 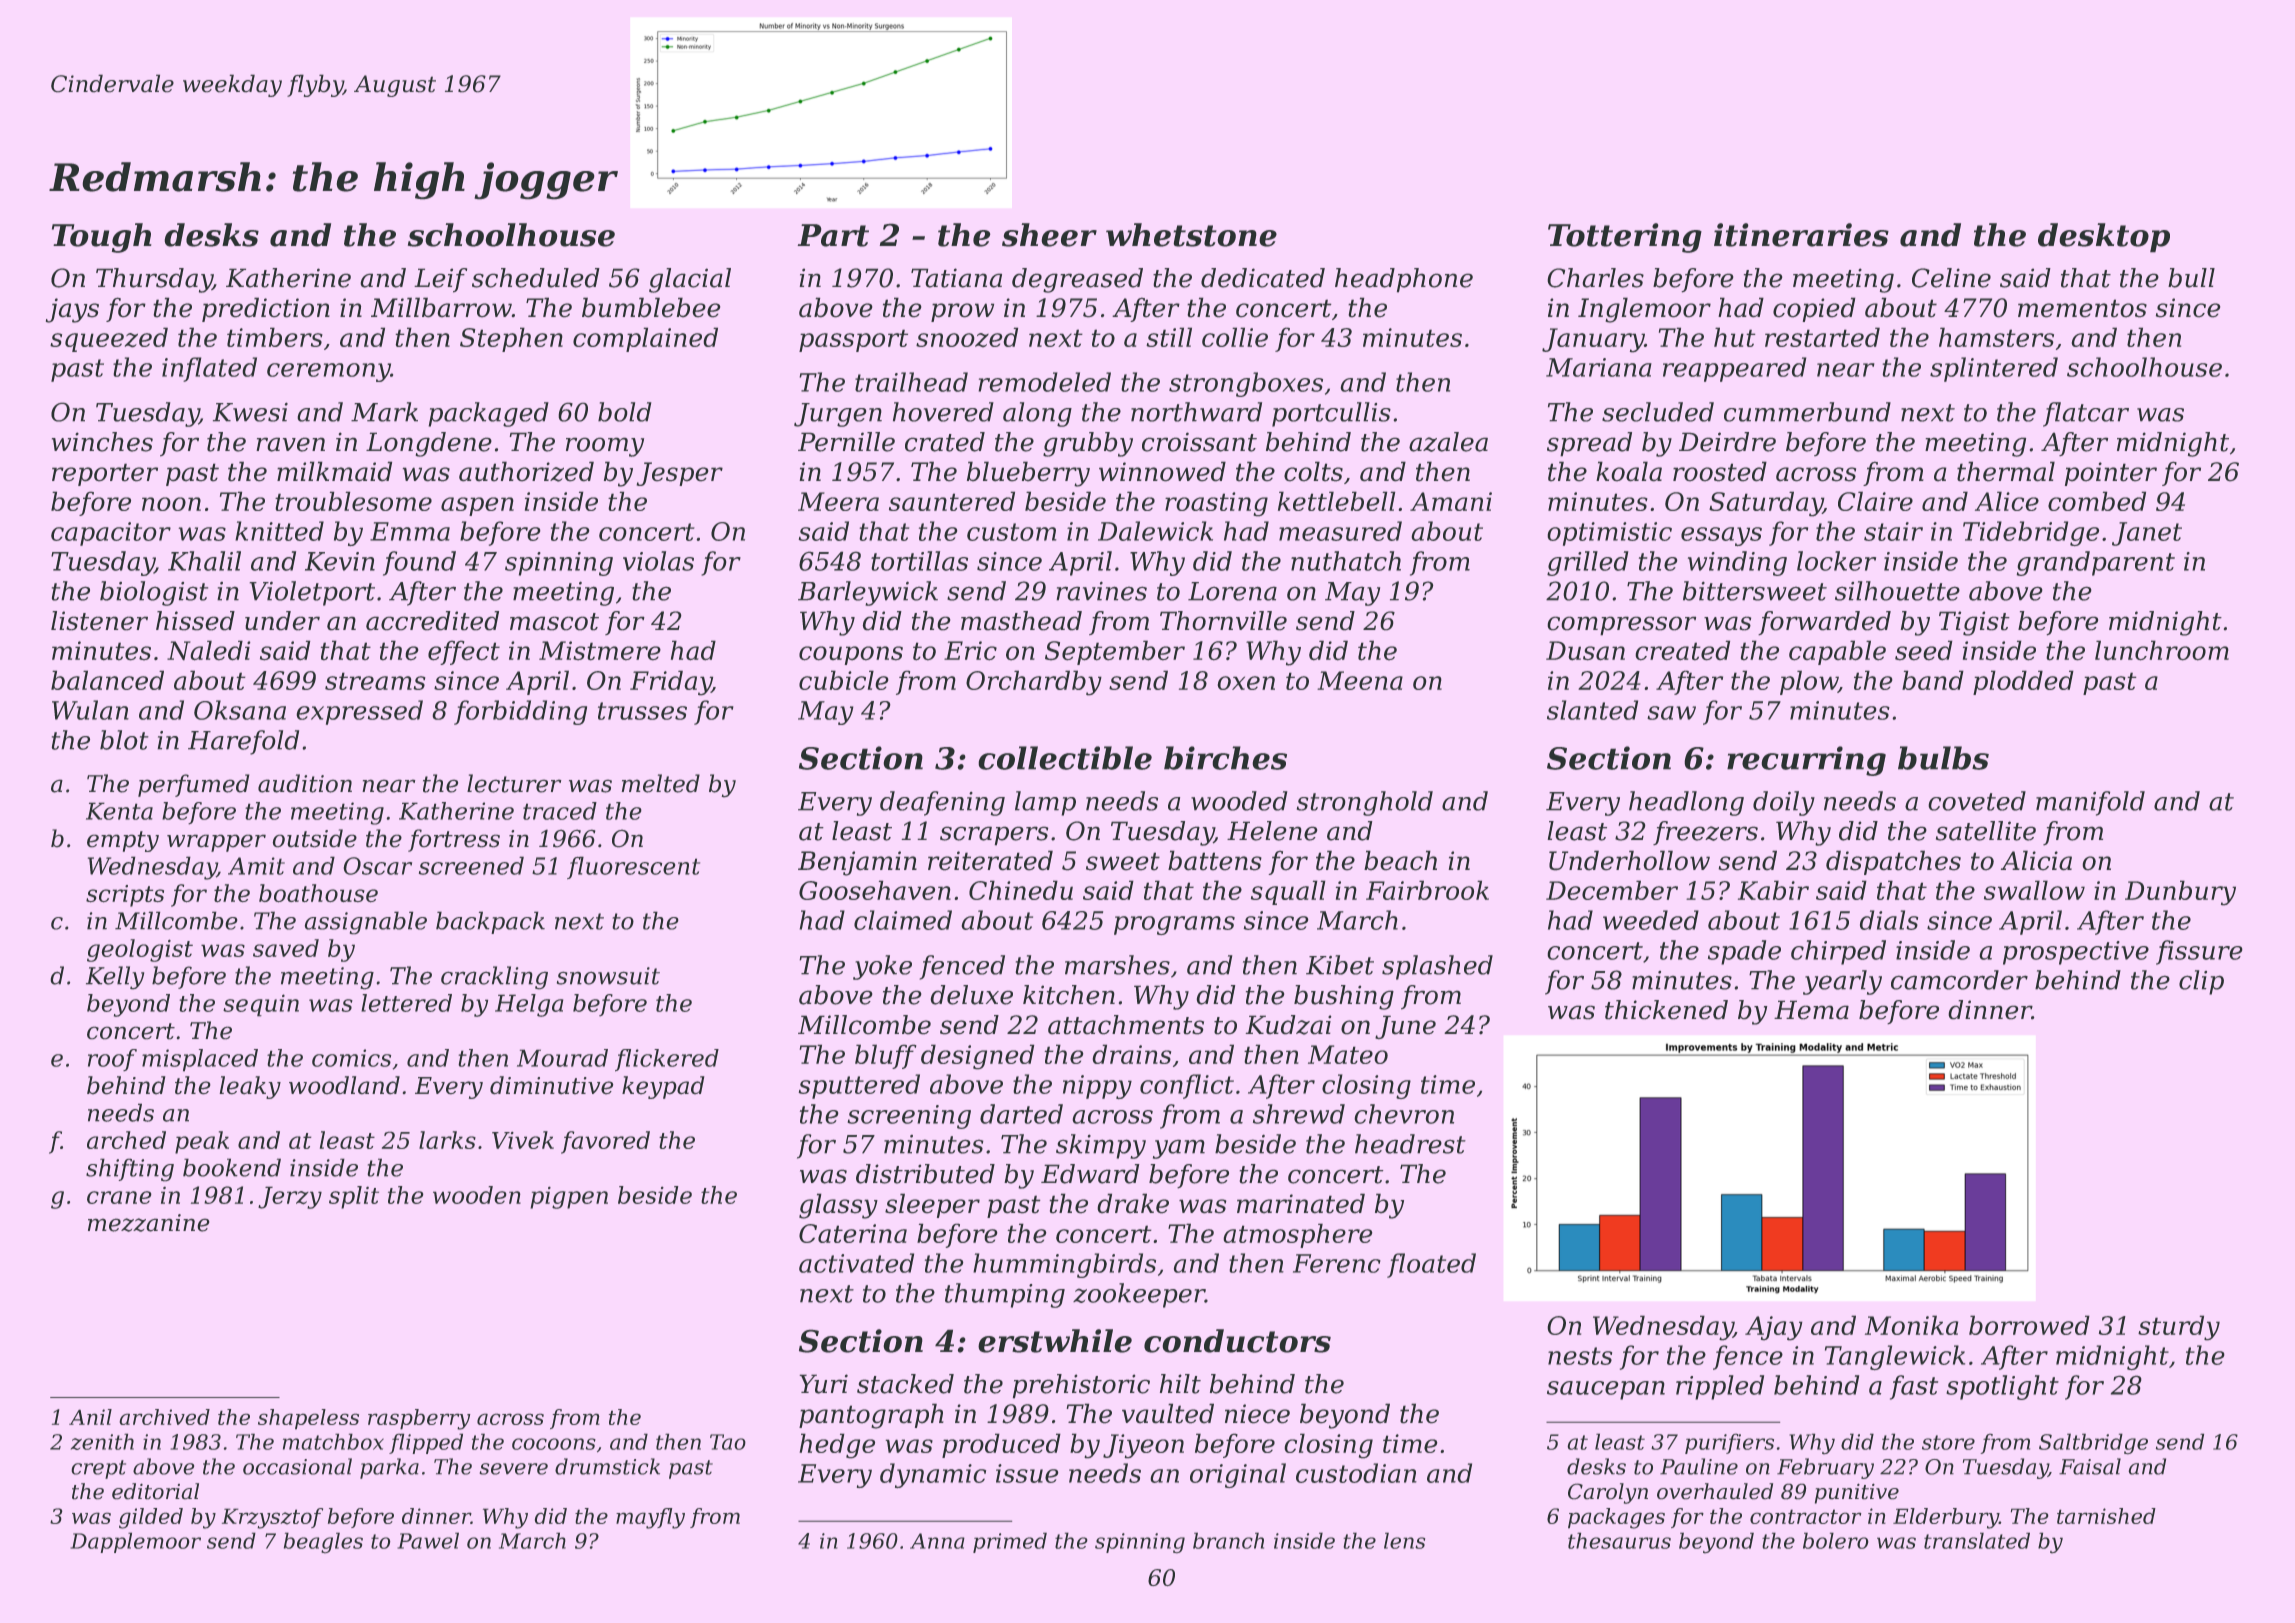 What do you see at coordinates (1191, 235) in the document?
I see `whetstone` at bounding box center [1191, 235].
